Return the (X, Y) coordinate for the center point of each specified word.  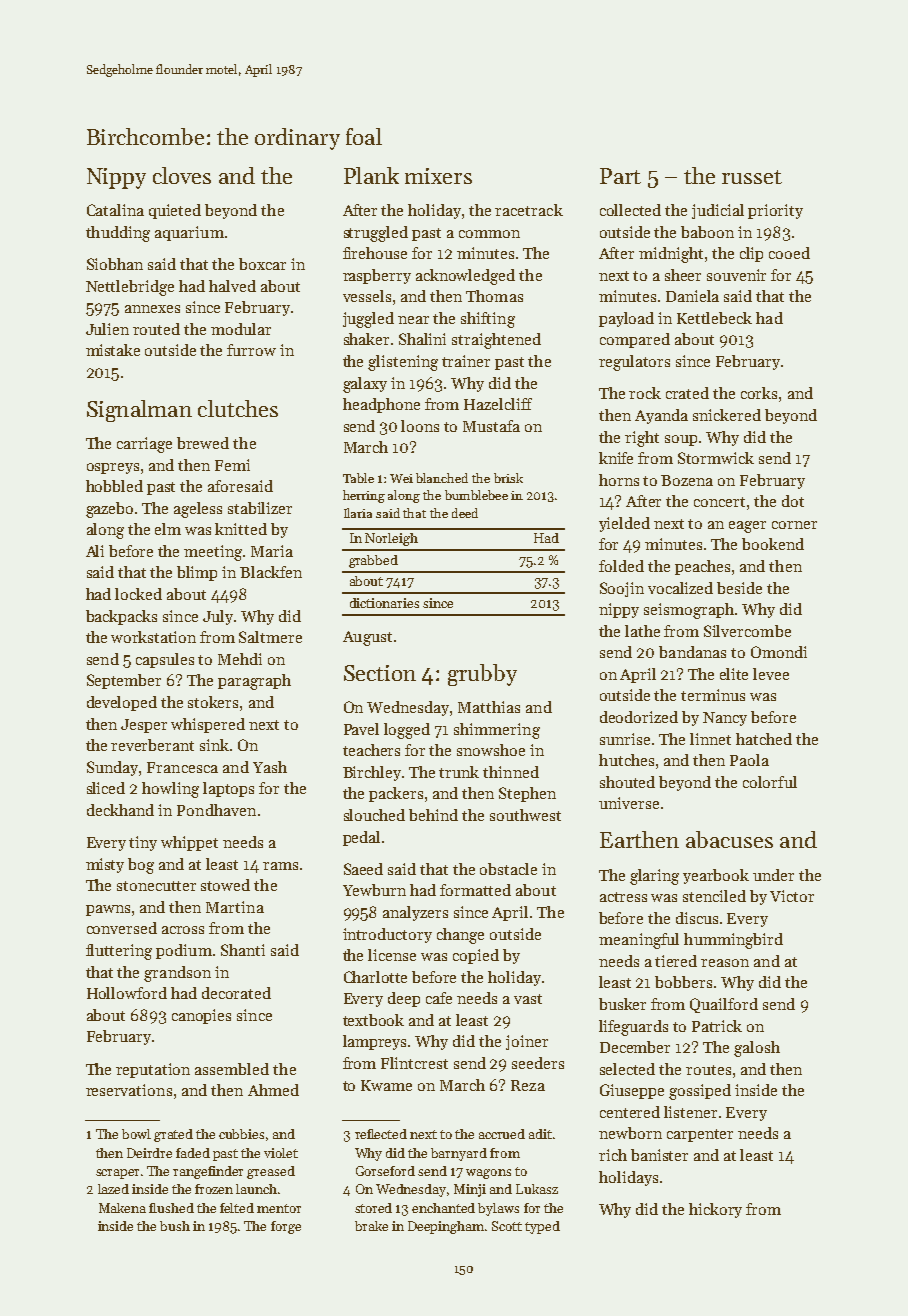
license (392, 955)
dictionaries (384, 603)
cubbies (241, 1134)
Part (620, 176)
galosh (757, 1049)
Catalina (115, 210)
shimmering (497, 731)
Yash (270, 767)
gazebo (109, 510)
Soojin (622, 589)
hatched (764, 739)
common (489, 234)
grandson (177, 974)
